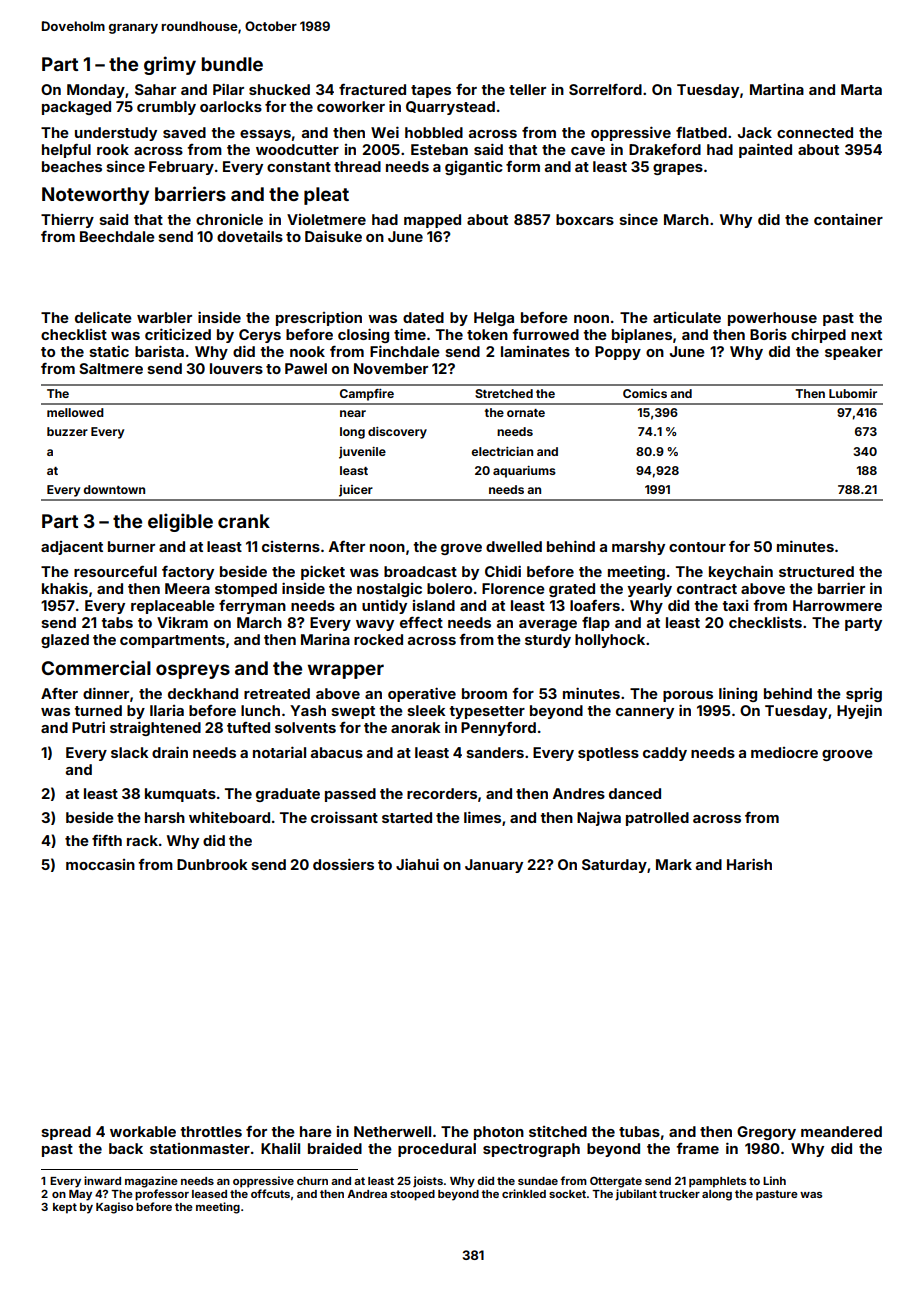 This screenshot has width=924, height=1308. What do you see at coordinates (65, 1208) in the screenshot?
I see `kept` at bounding box center [65, 1208].
